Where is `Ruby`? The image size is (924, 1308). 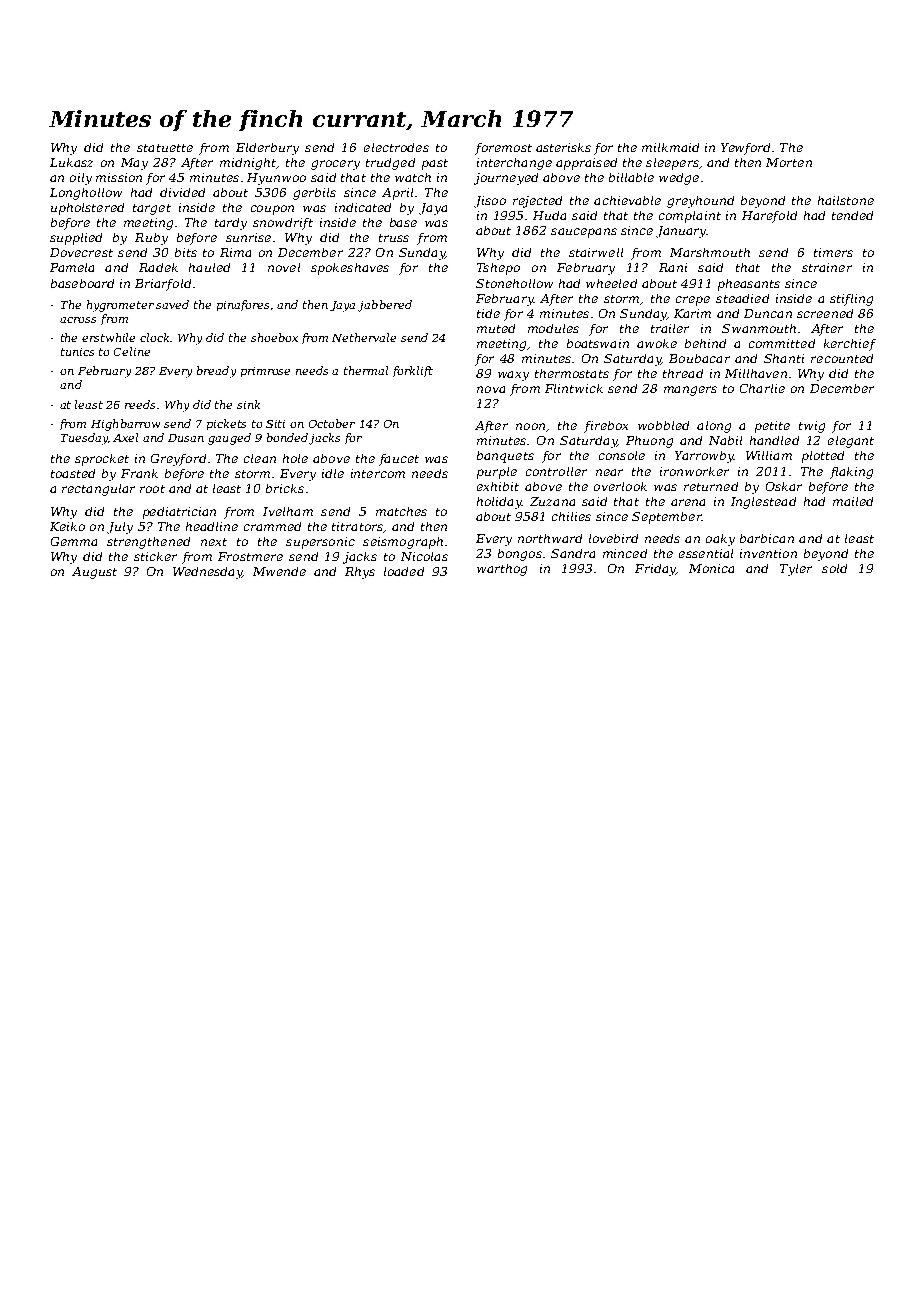
Ruby is located at coordinates (151, 239).
